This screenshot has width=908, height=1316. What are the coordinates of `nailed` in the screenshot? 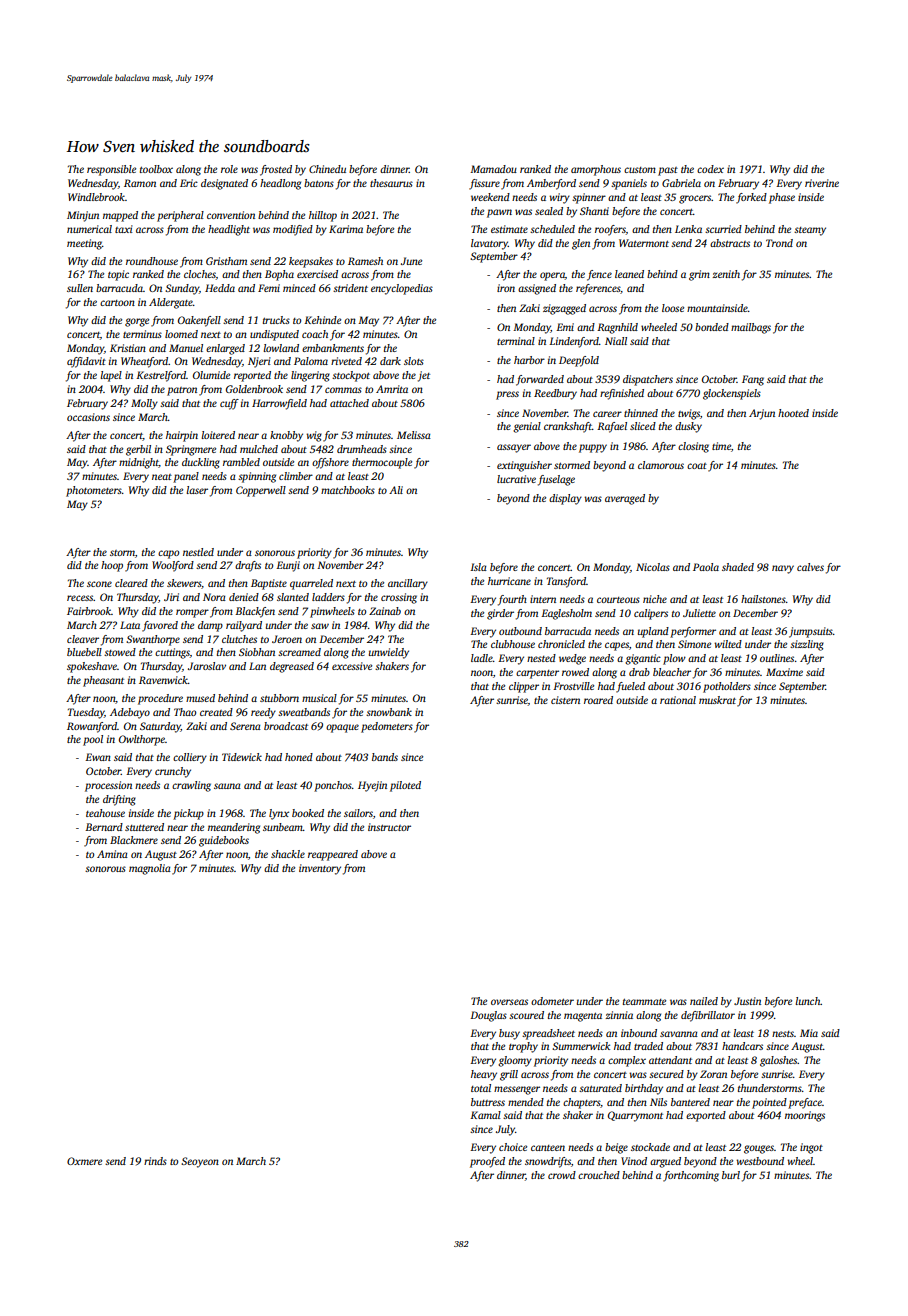 It's located at (704, 1001).
